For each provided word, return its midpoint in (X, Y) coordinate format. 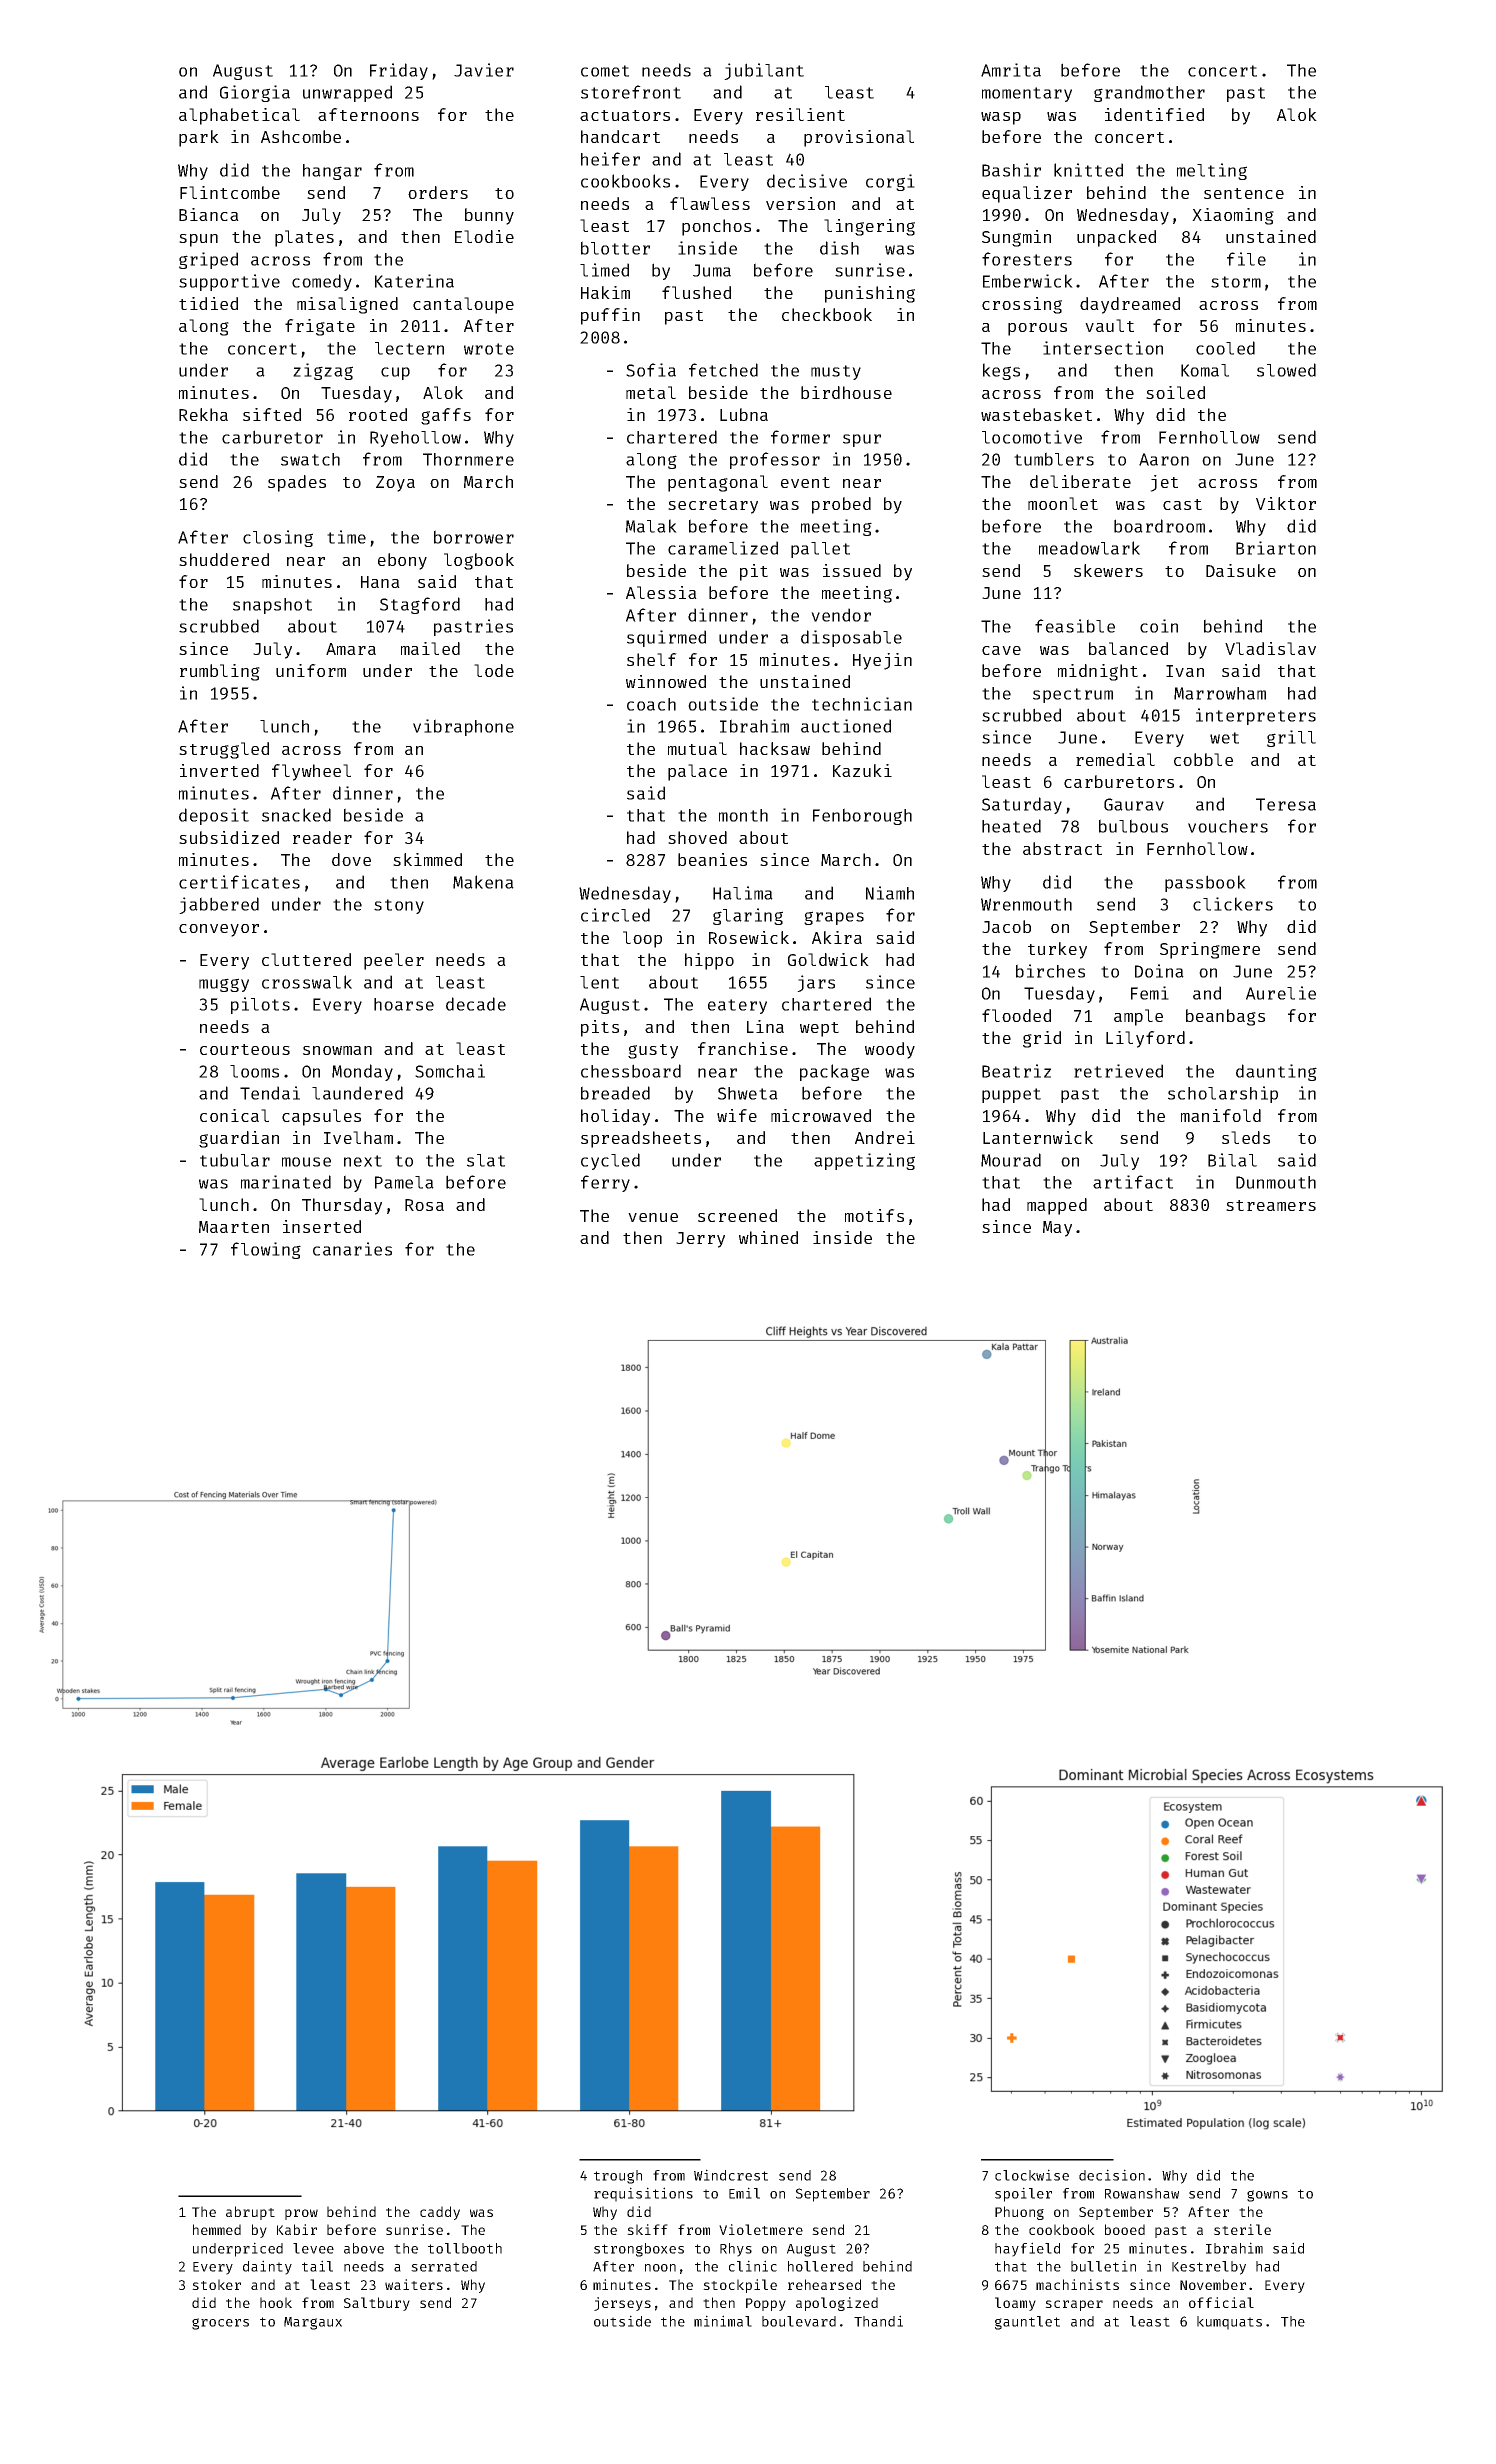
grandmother (1149, 93)
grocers (220, 2324)
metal (651, 392)
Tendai (270, 1093)
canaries (352, 1249)
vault (1109, 325)
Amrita (1011, 70)
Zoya (395, 484)
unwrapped (347, 93)
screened (737, 1215)
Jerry (700, 1240)
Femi (1150, 993)
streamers (1271, 1205)
